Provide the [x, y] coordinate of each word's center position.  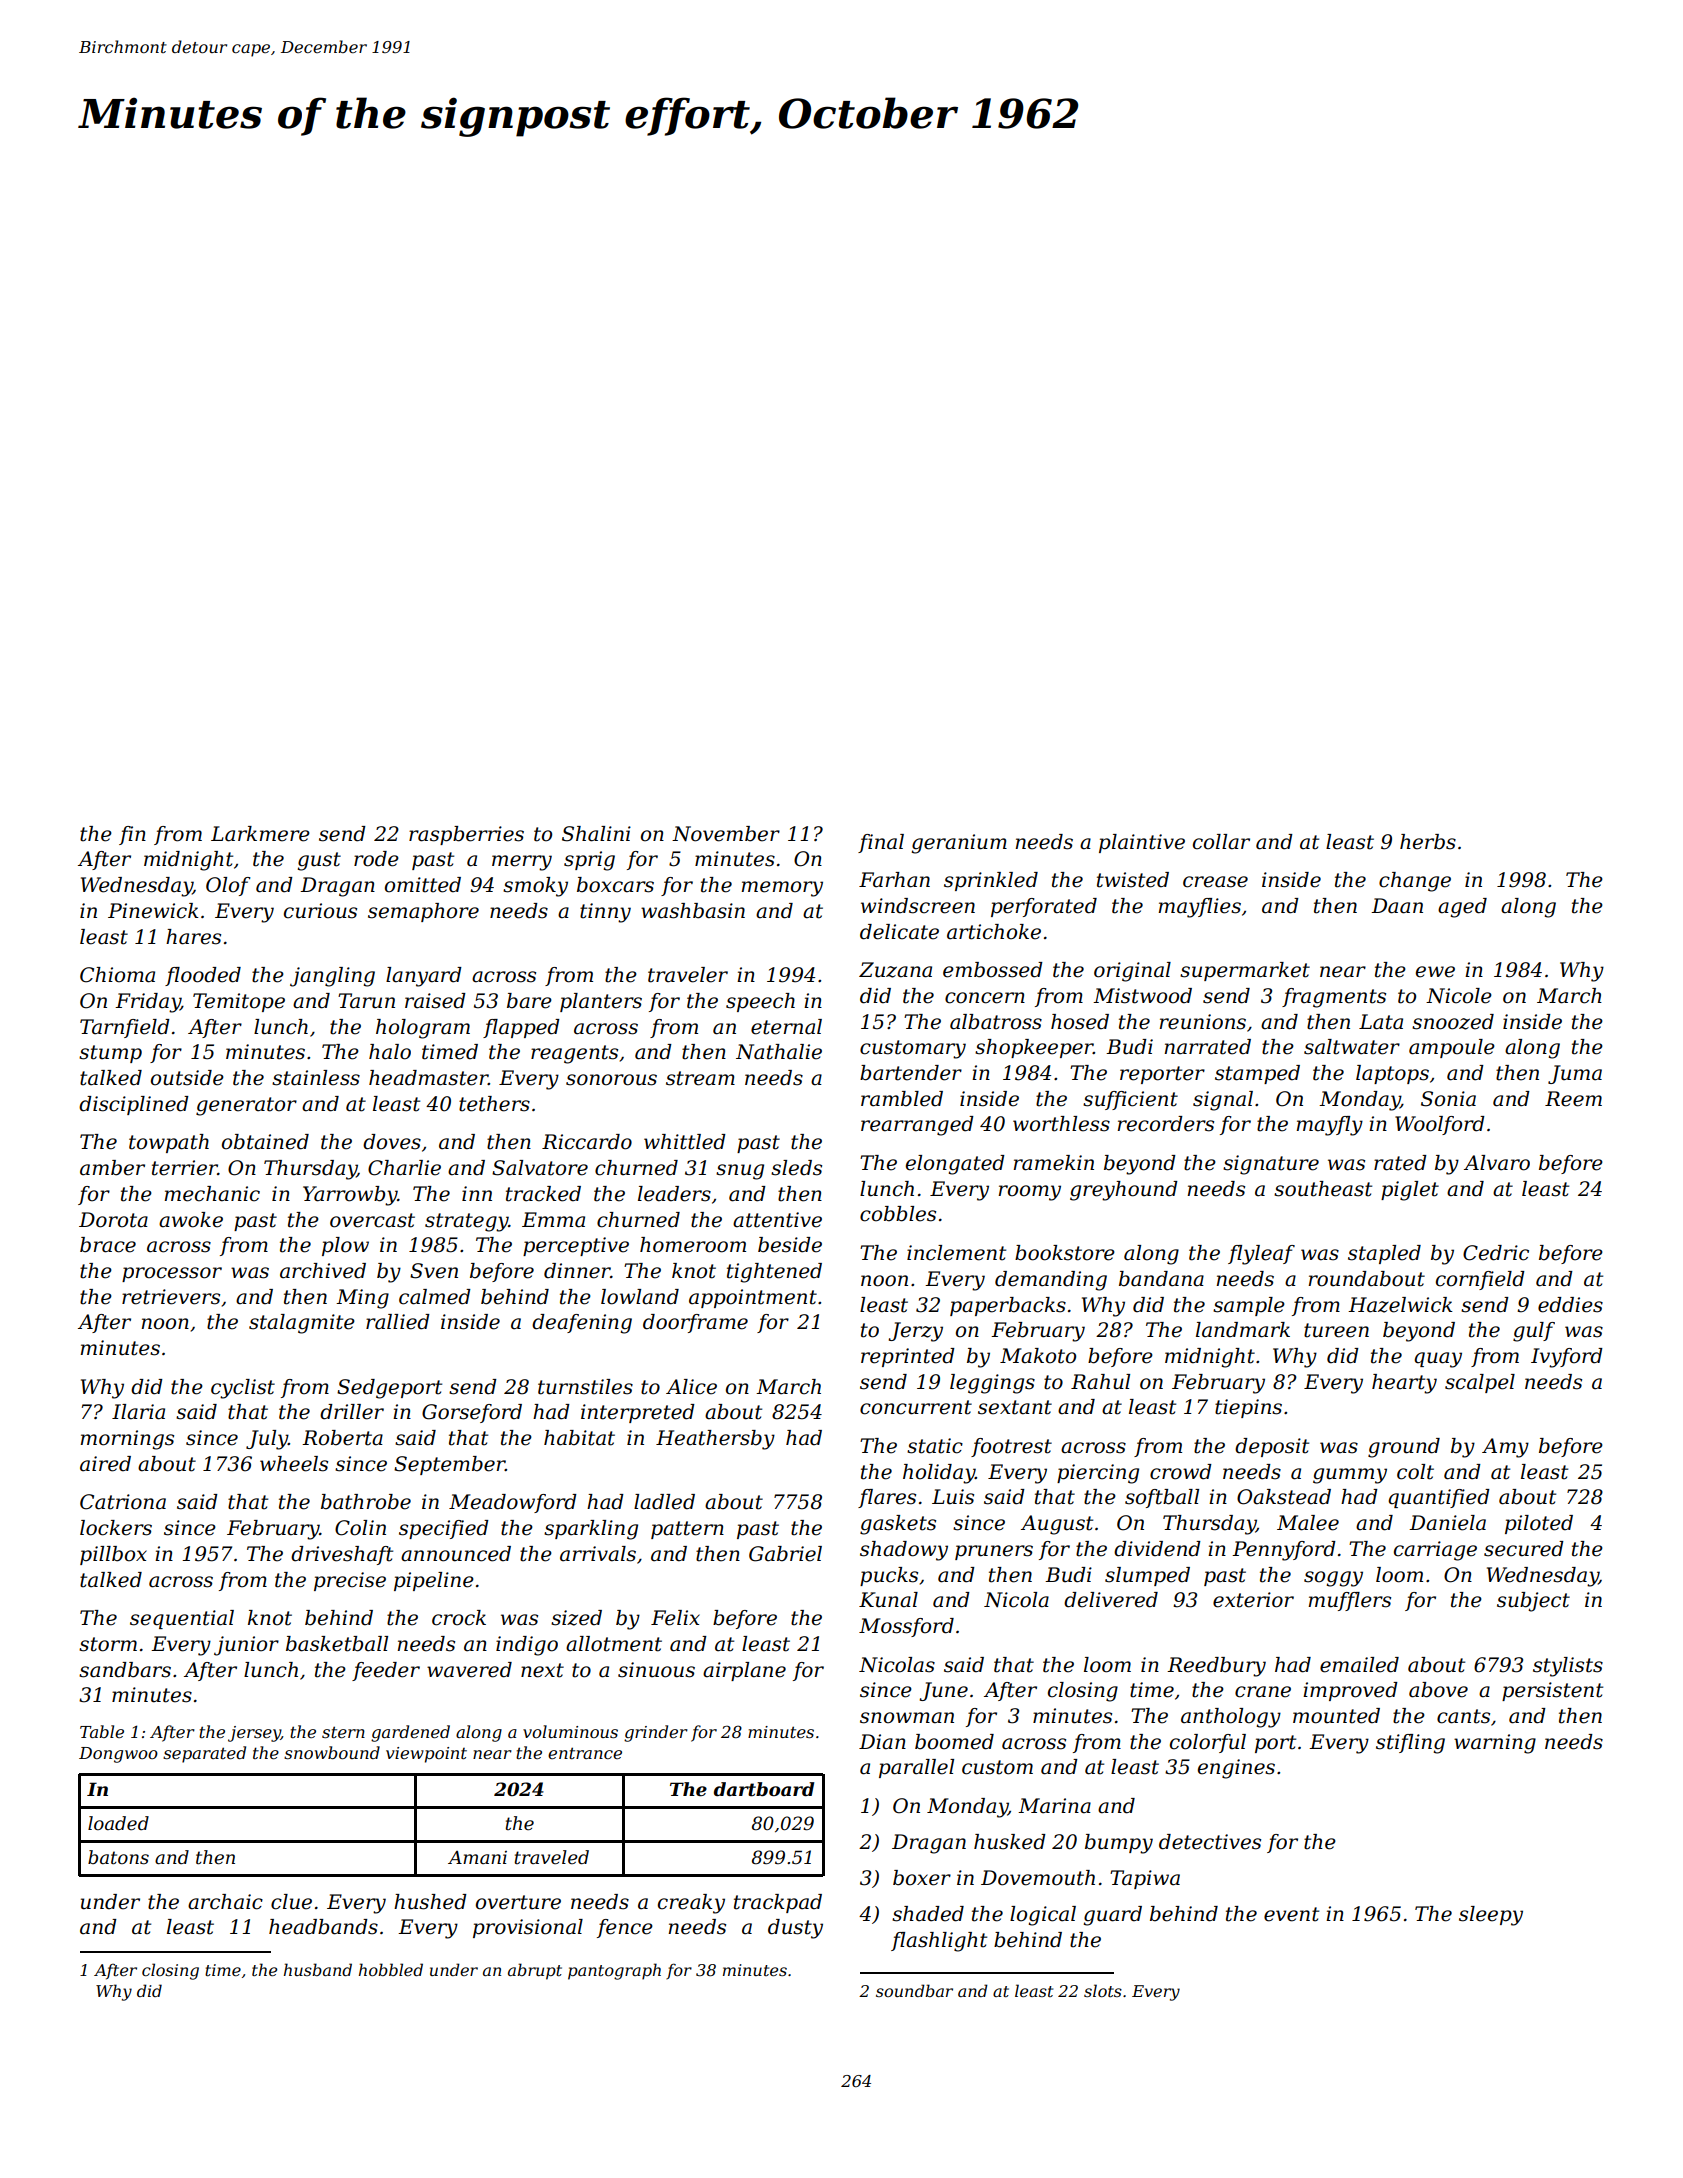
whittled [685, 1142]
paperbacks [1008, 1306]
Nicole [1459, 996]
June [944, 1691]
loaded [118, 1823]
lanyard [424, 977]
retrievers [171, 1297]
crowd [1181, 1472]
